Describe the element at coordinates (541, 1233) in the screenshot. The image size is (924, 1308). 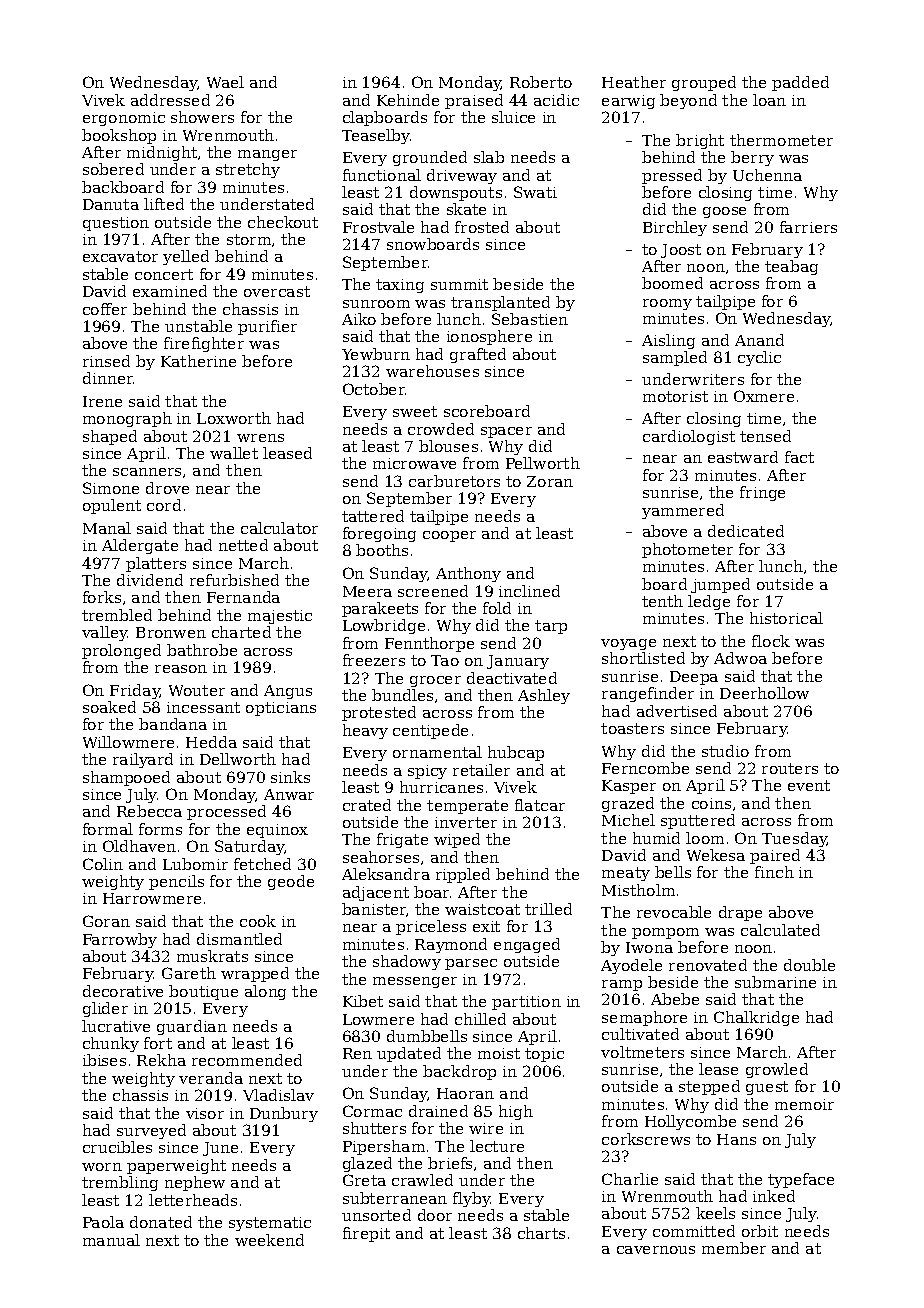
I see `charts` at that location.
